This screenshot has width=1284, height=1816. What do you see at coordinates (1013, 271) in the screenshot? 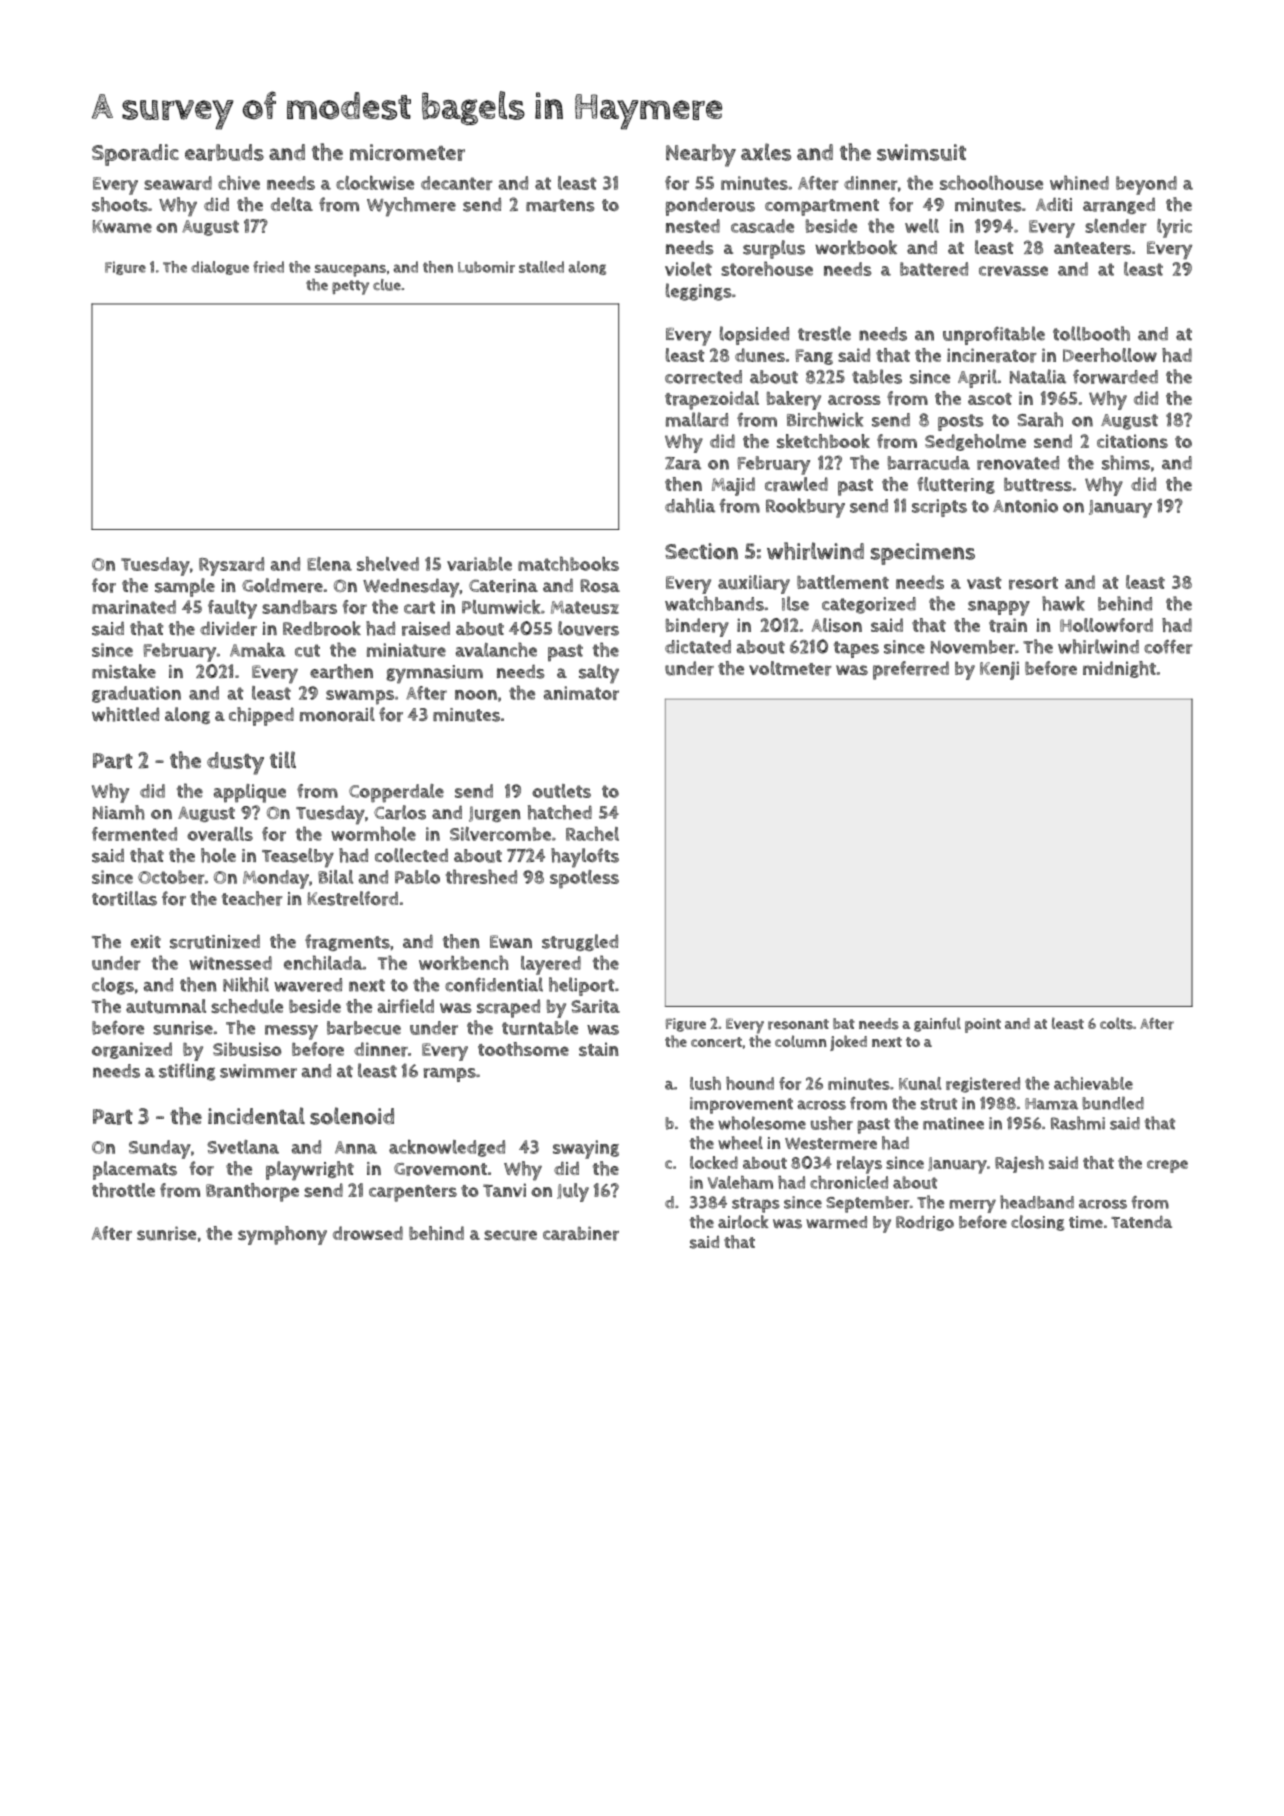
I see `crevasse` at bounding box center [1013, 271].
